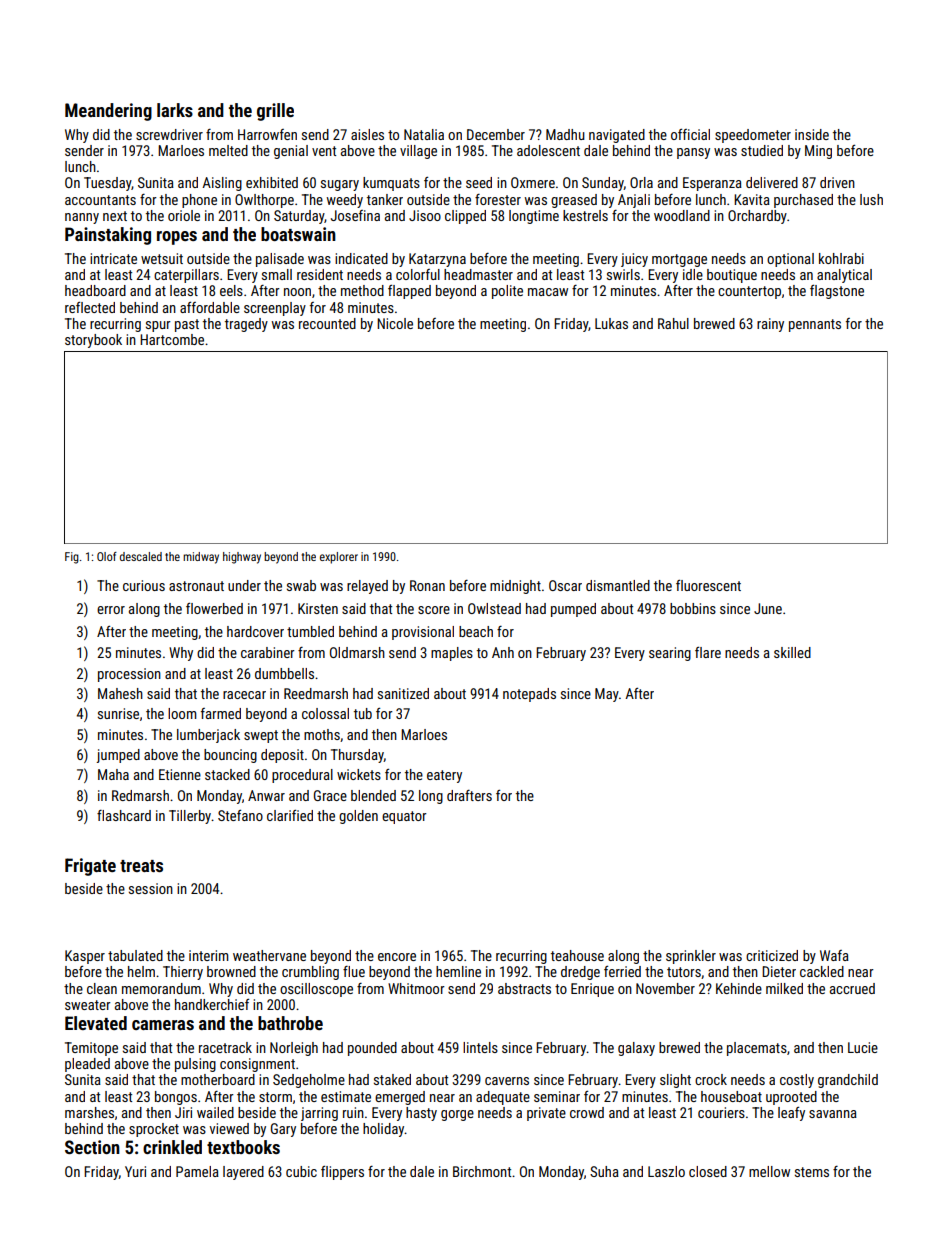 This screenshot has width=952, height=1233. Describe the element at coordinates (833, 1114) in the screenshot. I see `savanna` at that location.
